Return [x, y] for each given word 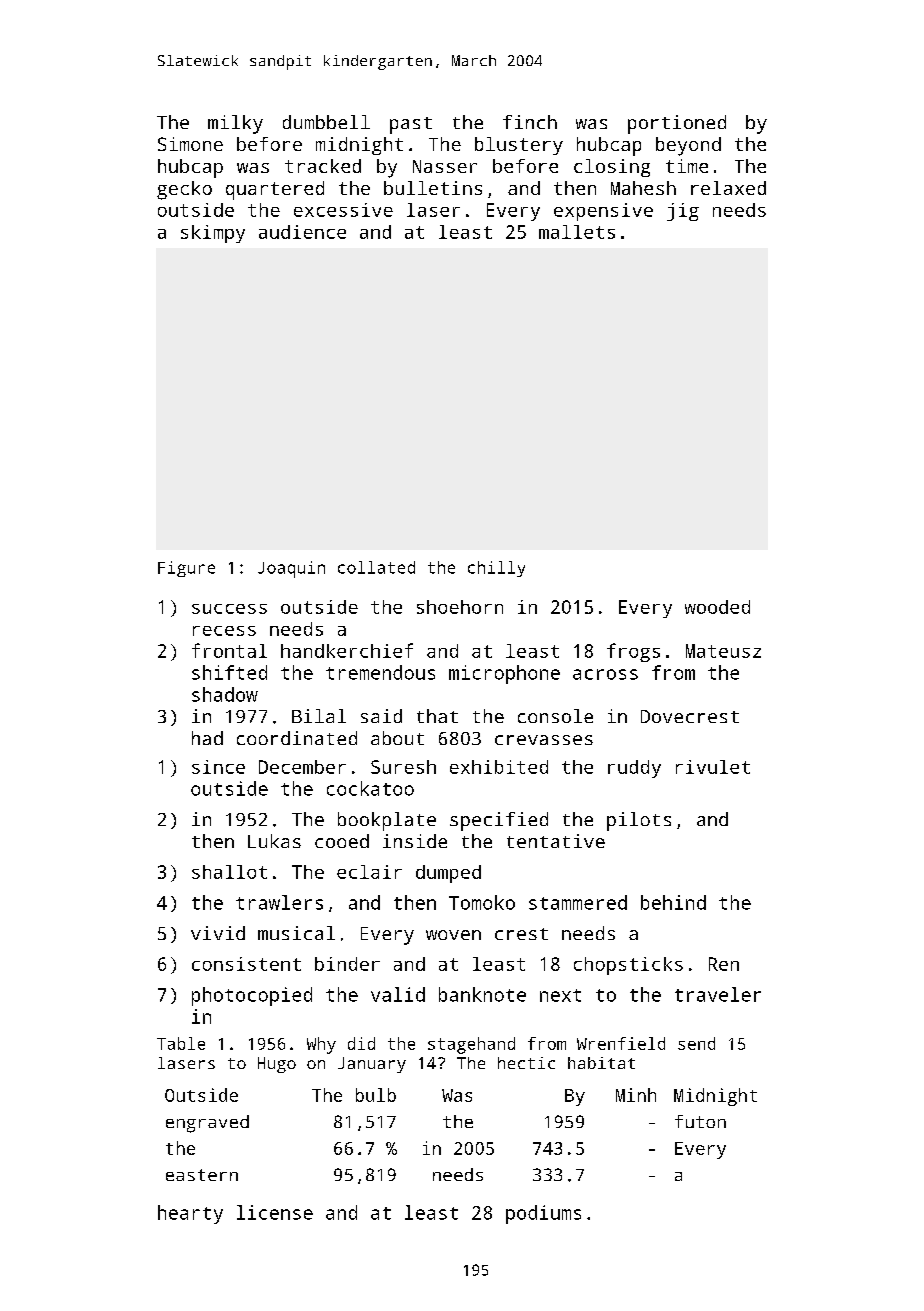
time [687, 166]
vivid [218, 933]
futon [700, 1121]
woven [453, 935]
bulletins [433, 188]
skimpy [213, 234]
